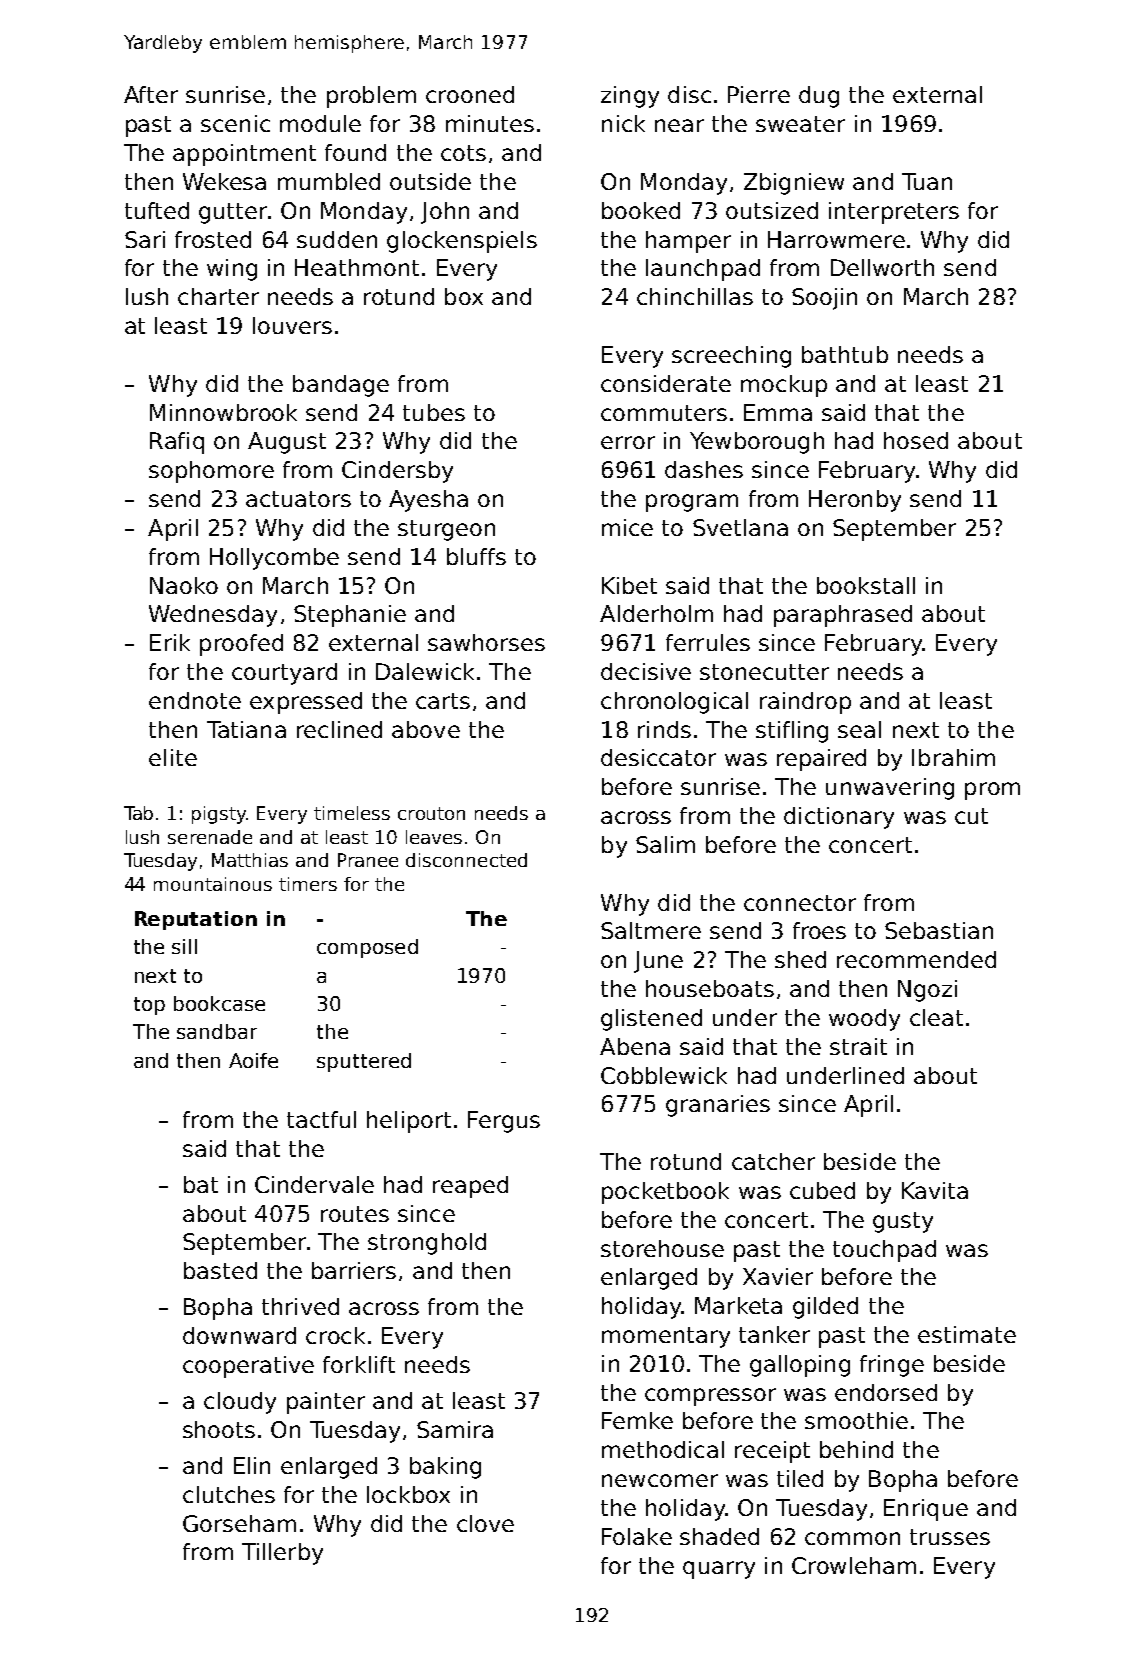 This document has height=1661, width=1147. I want to click on outsized, so click(772, 210).
